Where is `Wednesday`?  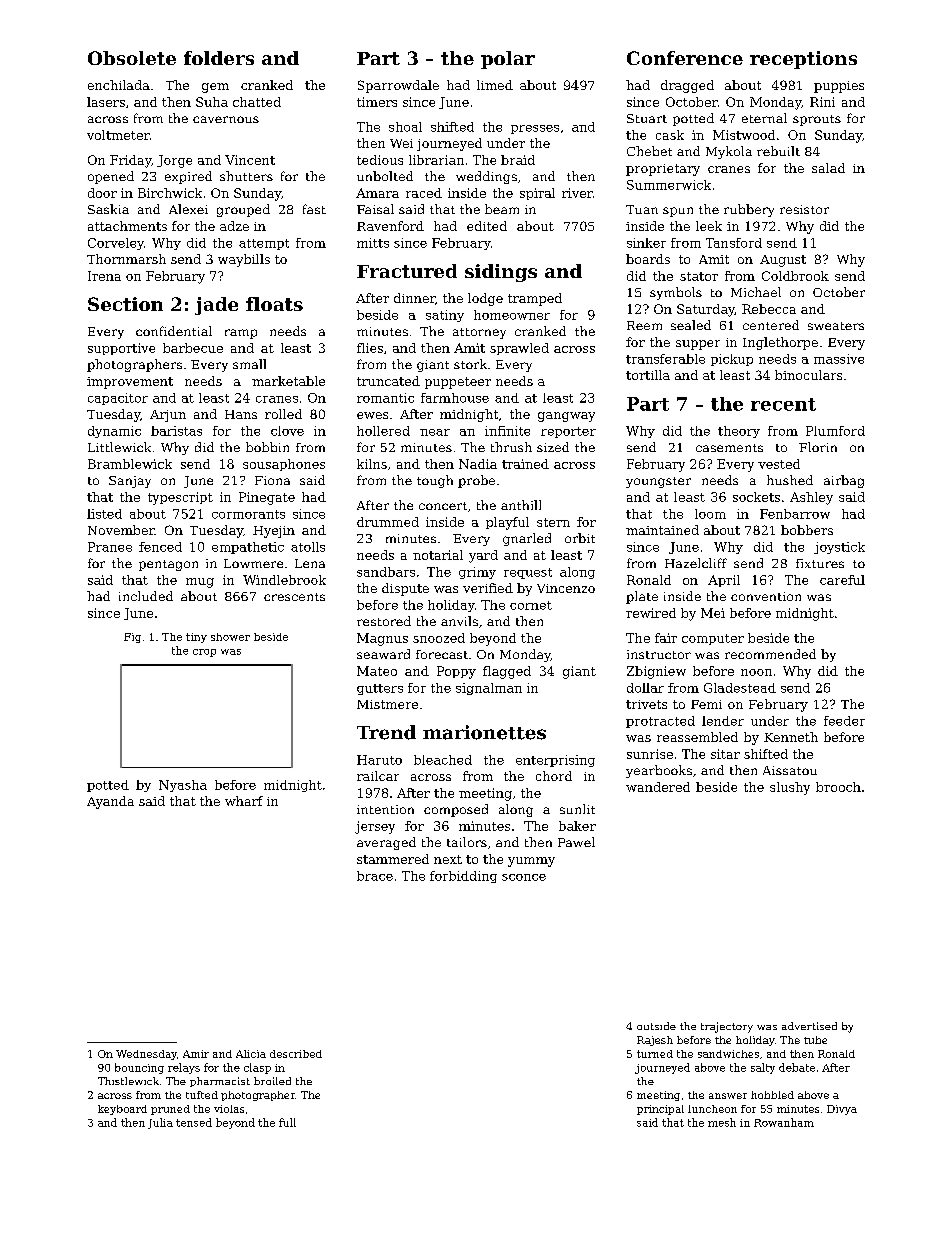 Wednesday is located at coordinates (146, 1055).
